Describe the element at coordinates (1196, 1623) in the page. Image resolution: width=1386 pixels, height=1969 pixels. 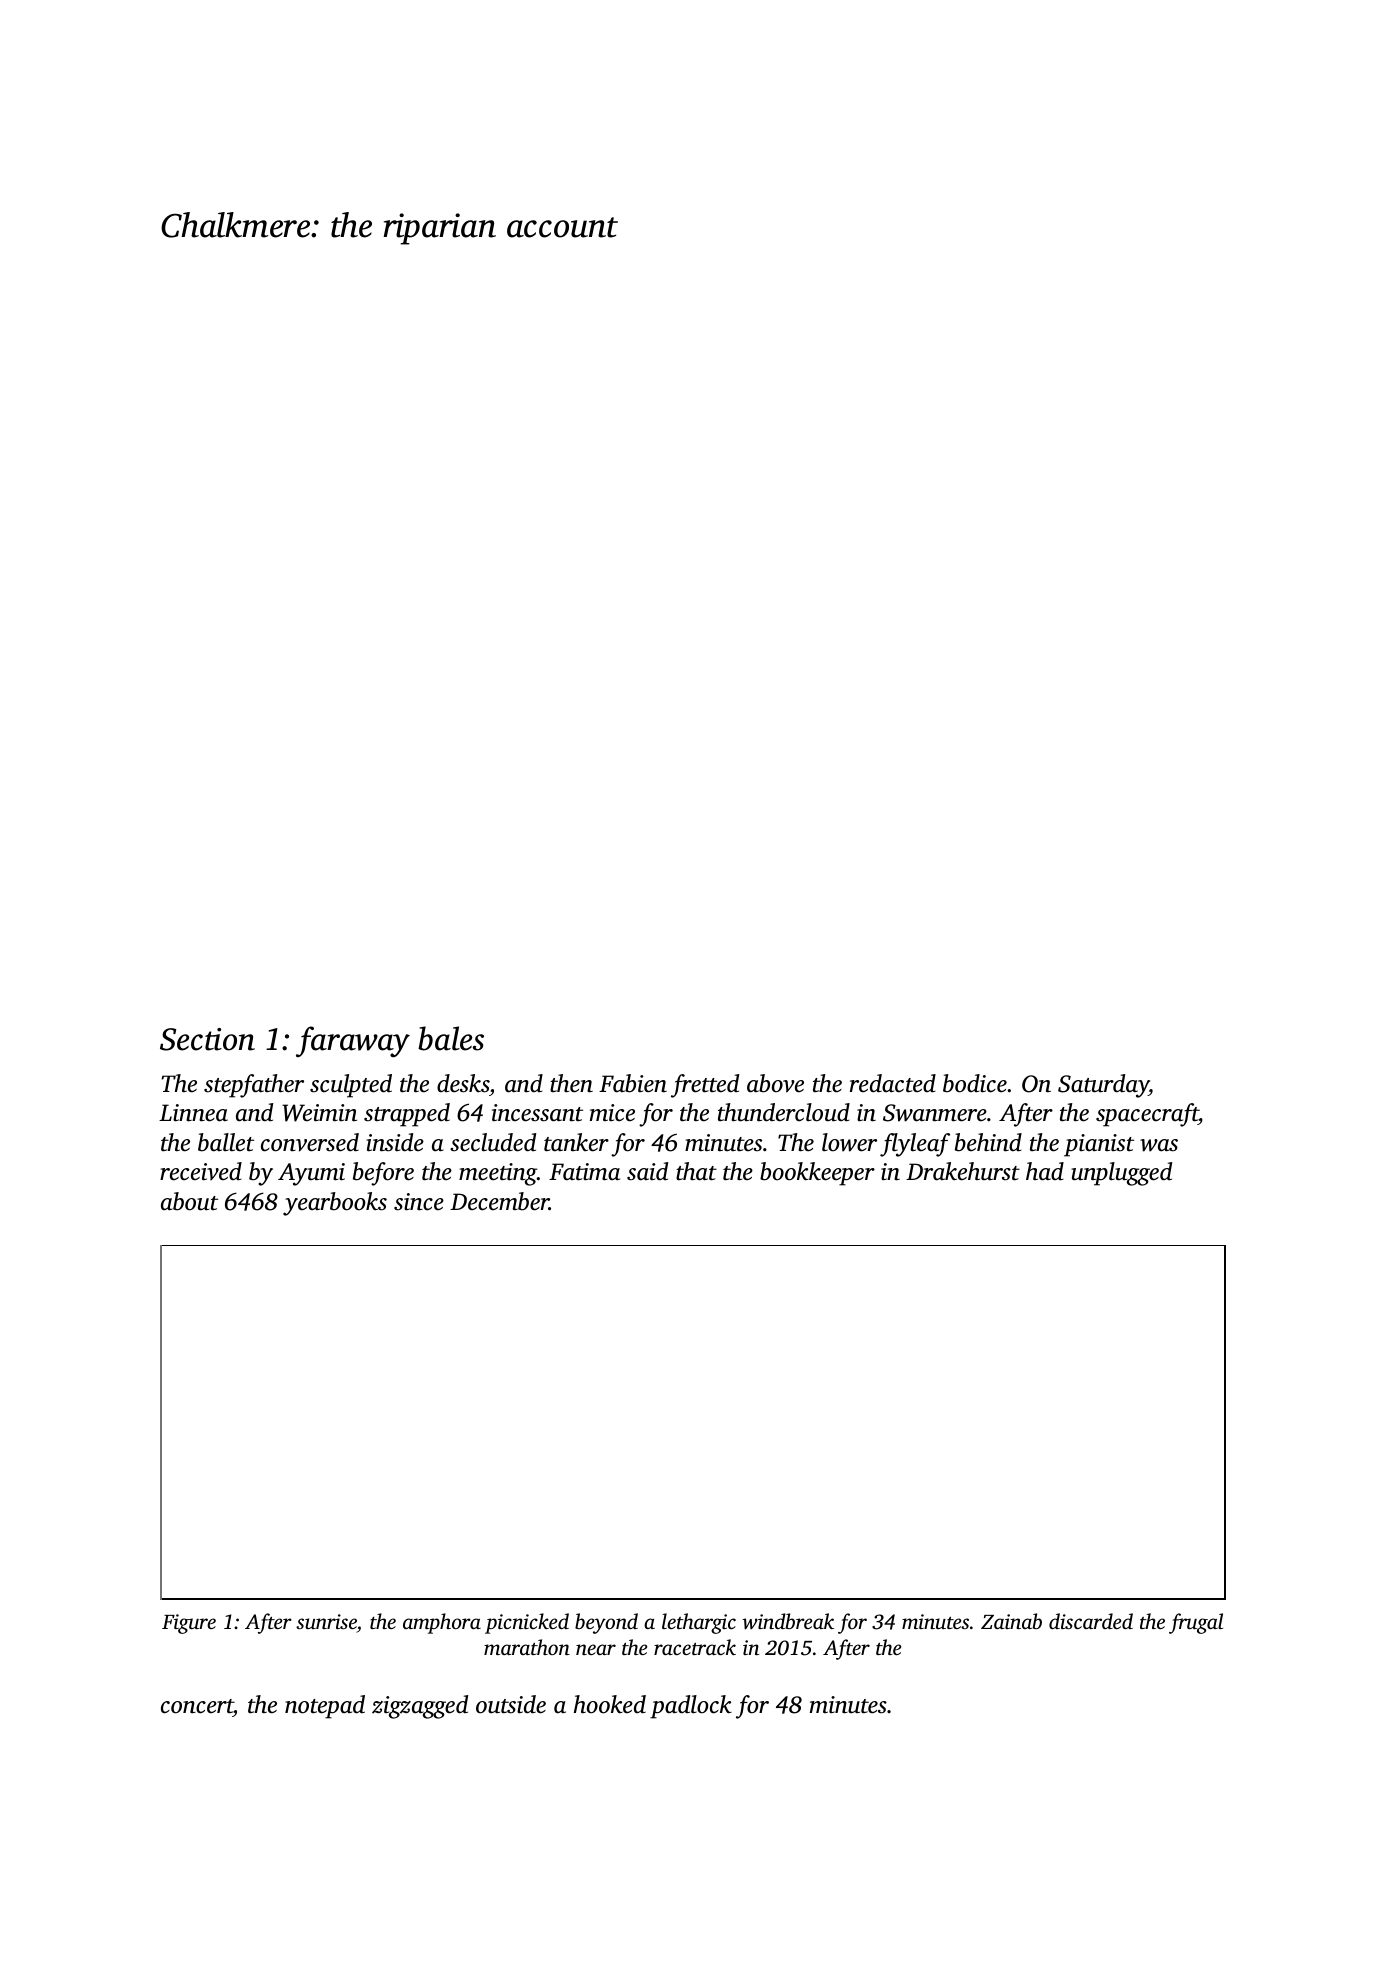
I see `frugal` at that location.
